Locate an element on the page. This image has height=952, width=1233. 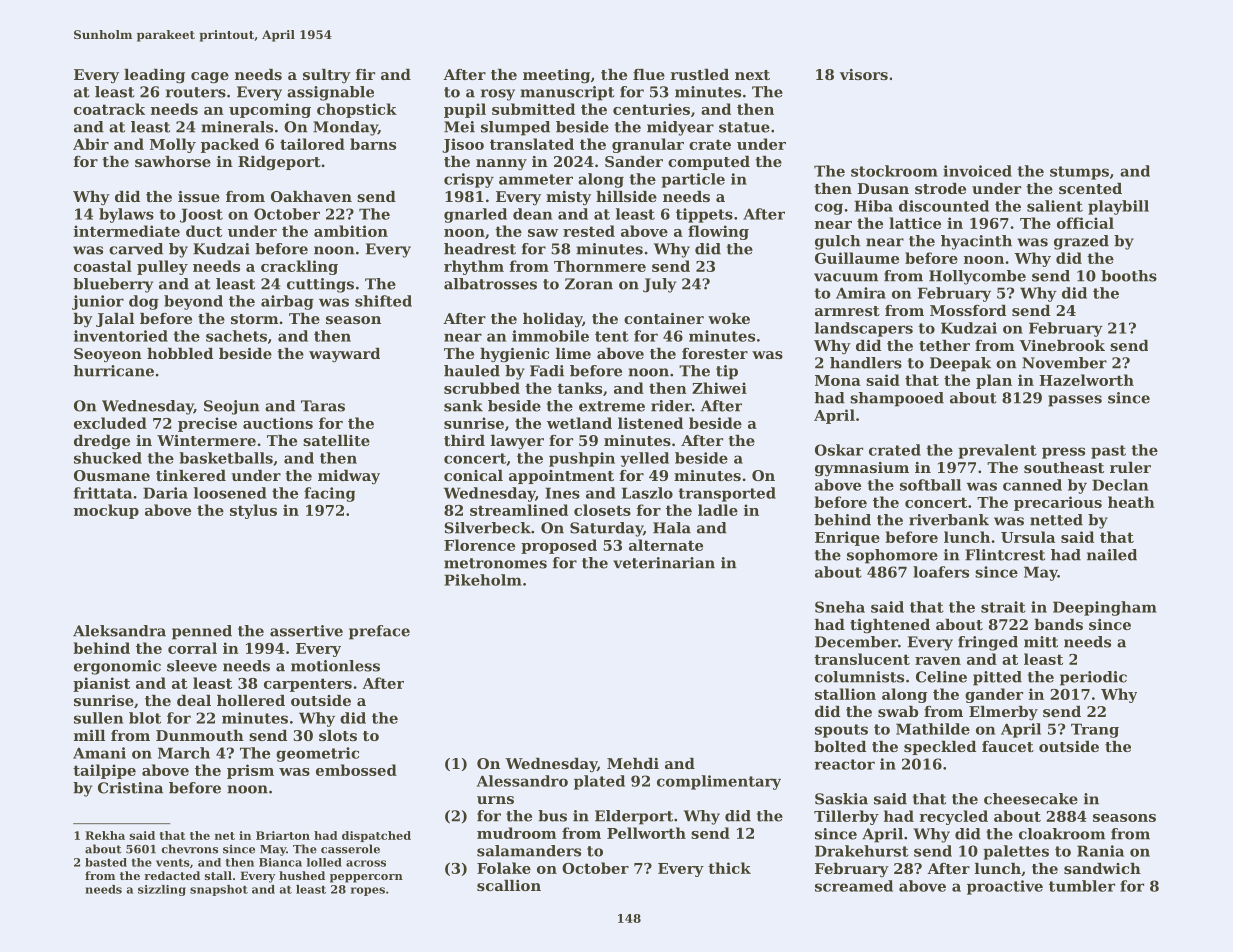
sophomore is located at coordinates (892, 556).
